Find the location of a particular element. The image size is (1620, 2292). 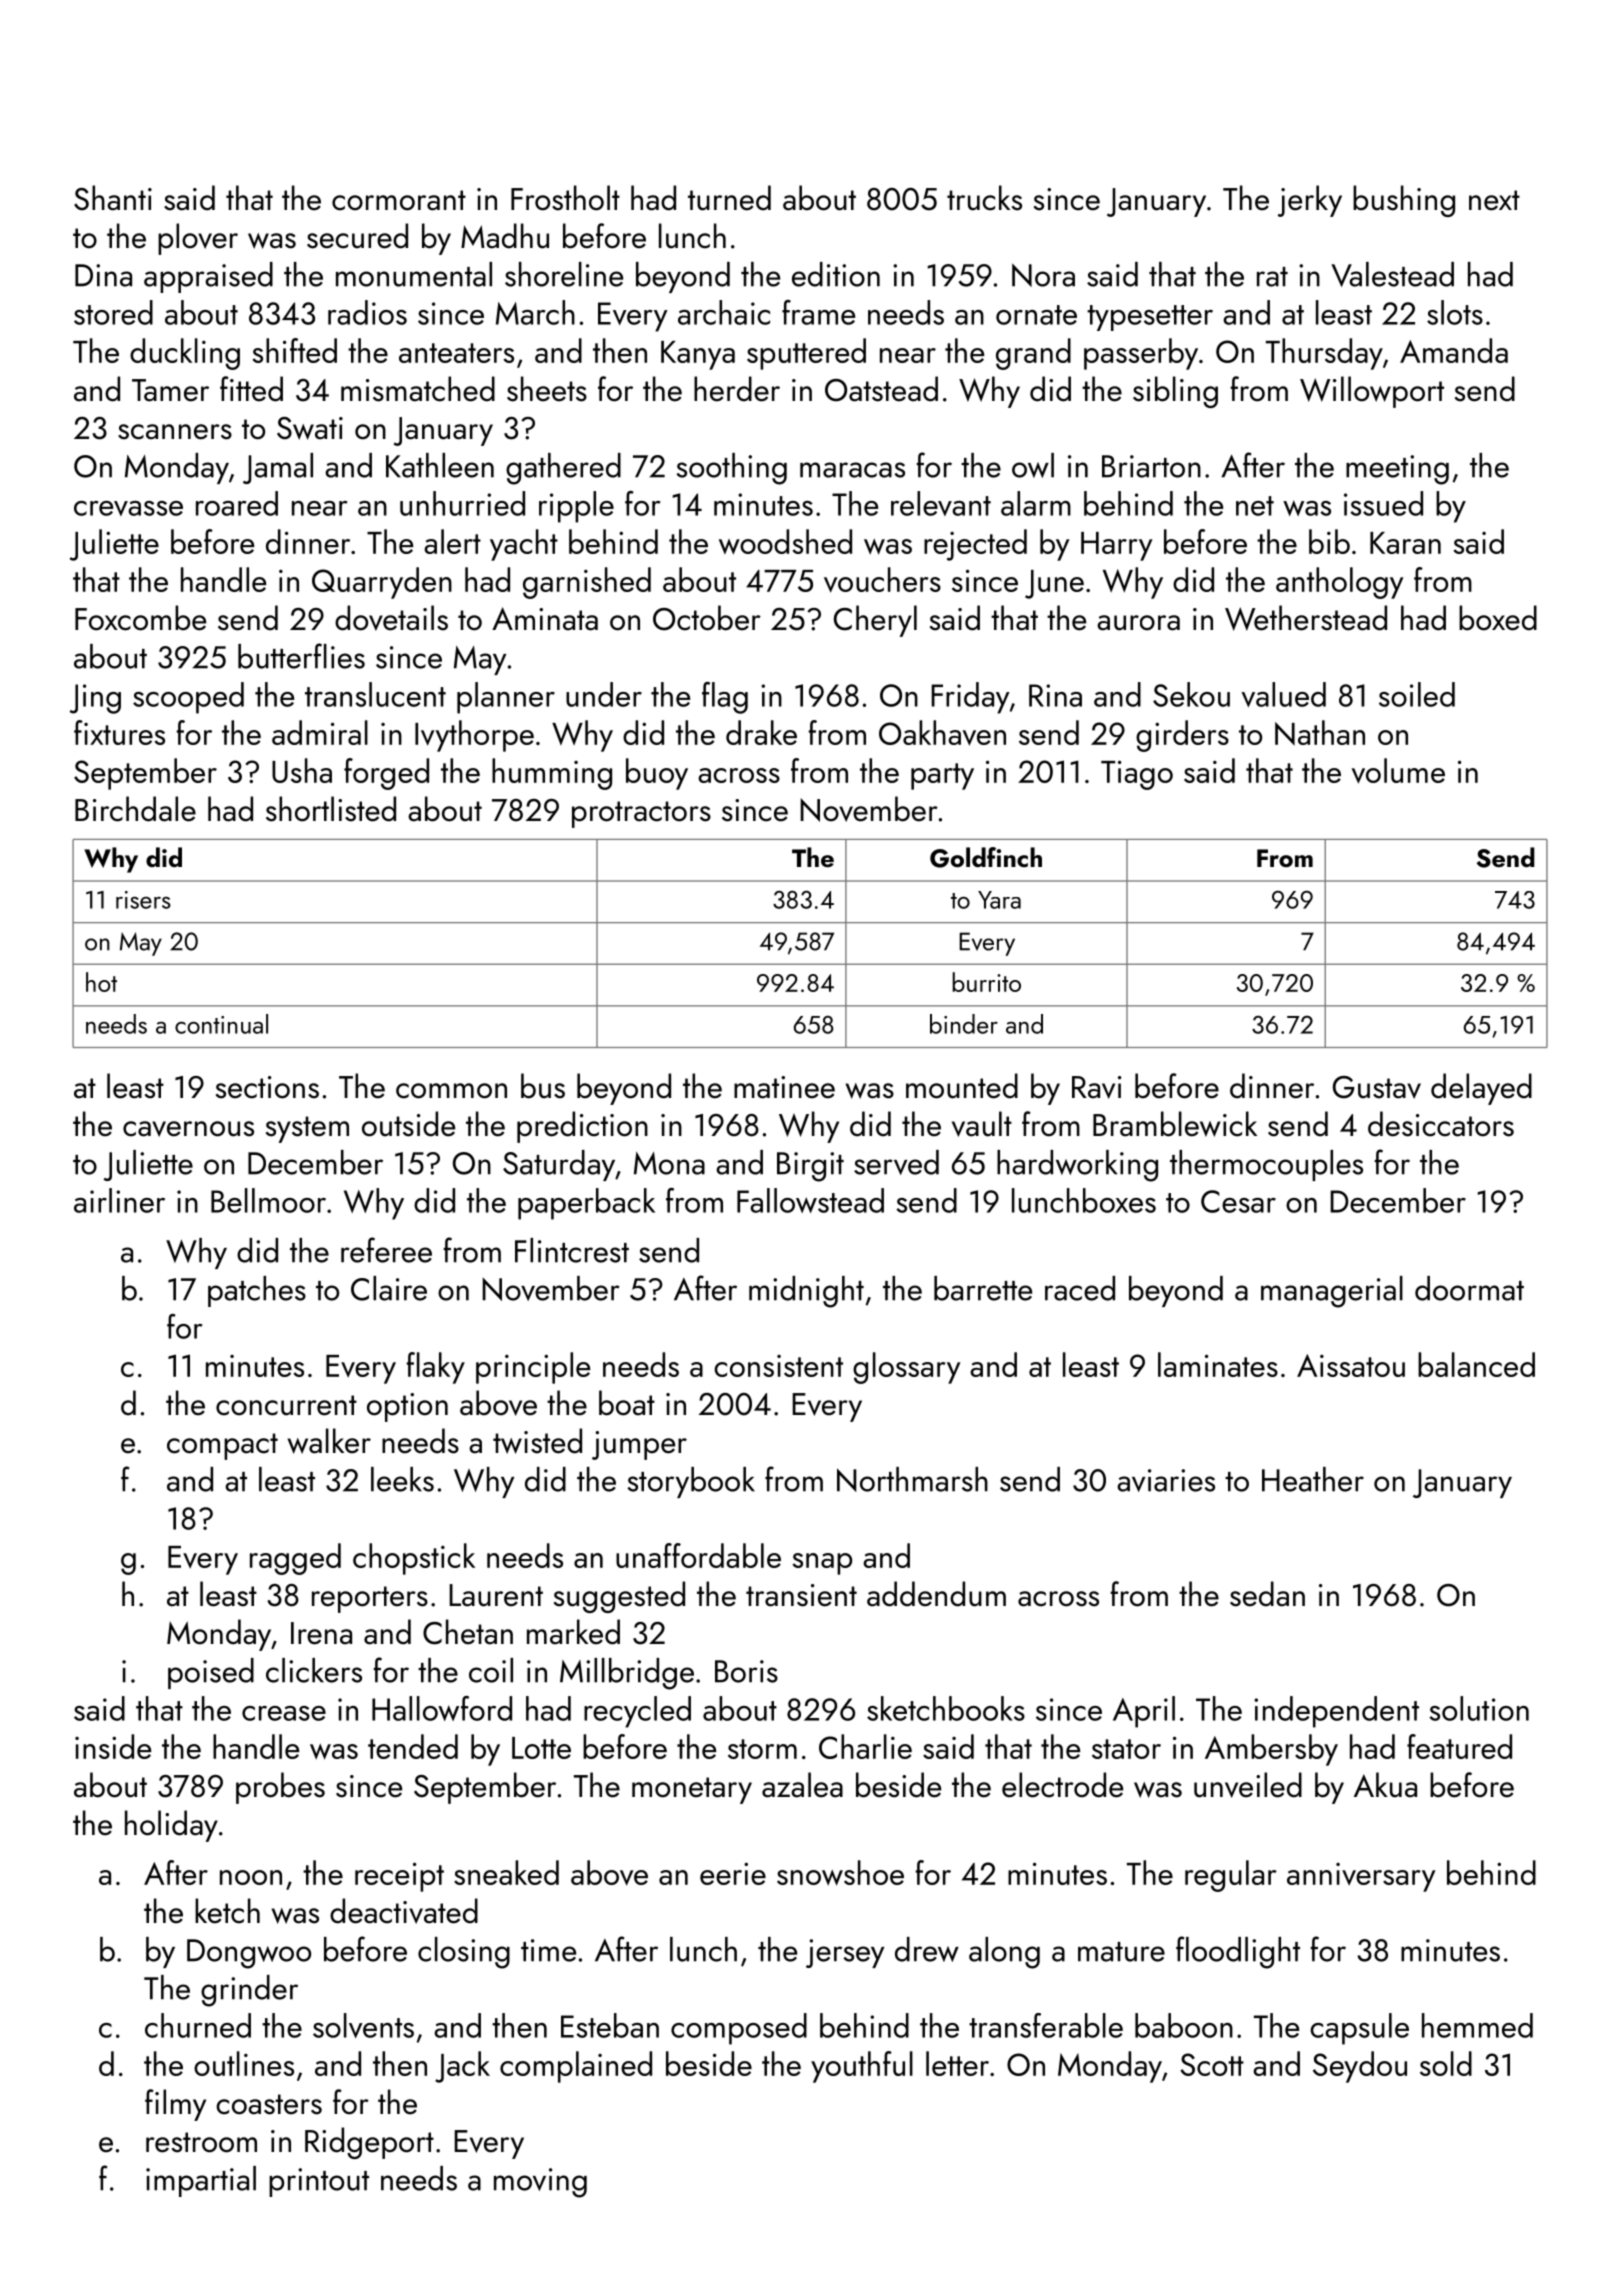

hemmed is located at coordinates (1477, 2025).
